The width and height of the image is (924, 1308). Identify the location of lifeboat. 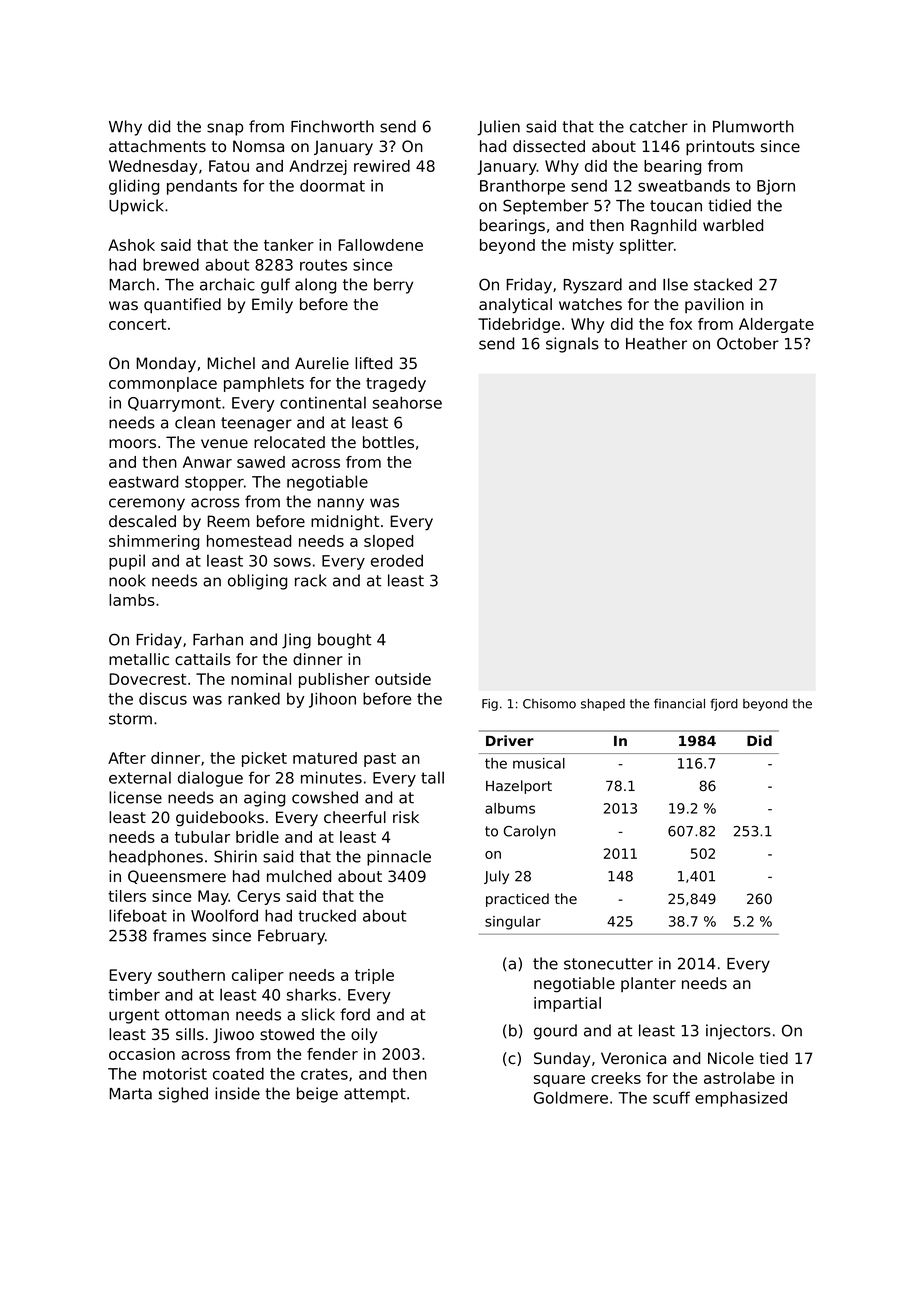
(138, 915).
